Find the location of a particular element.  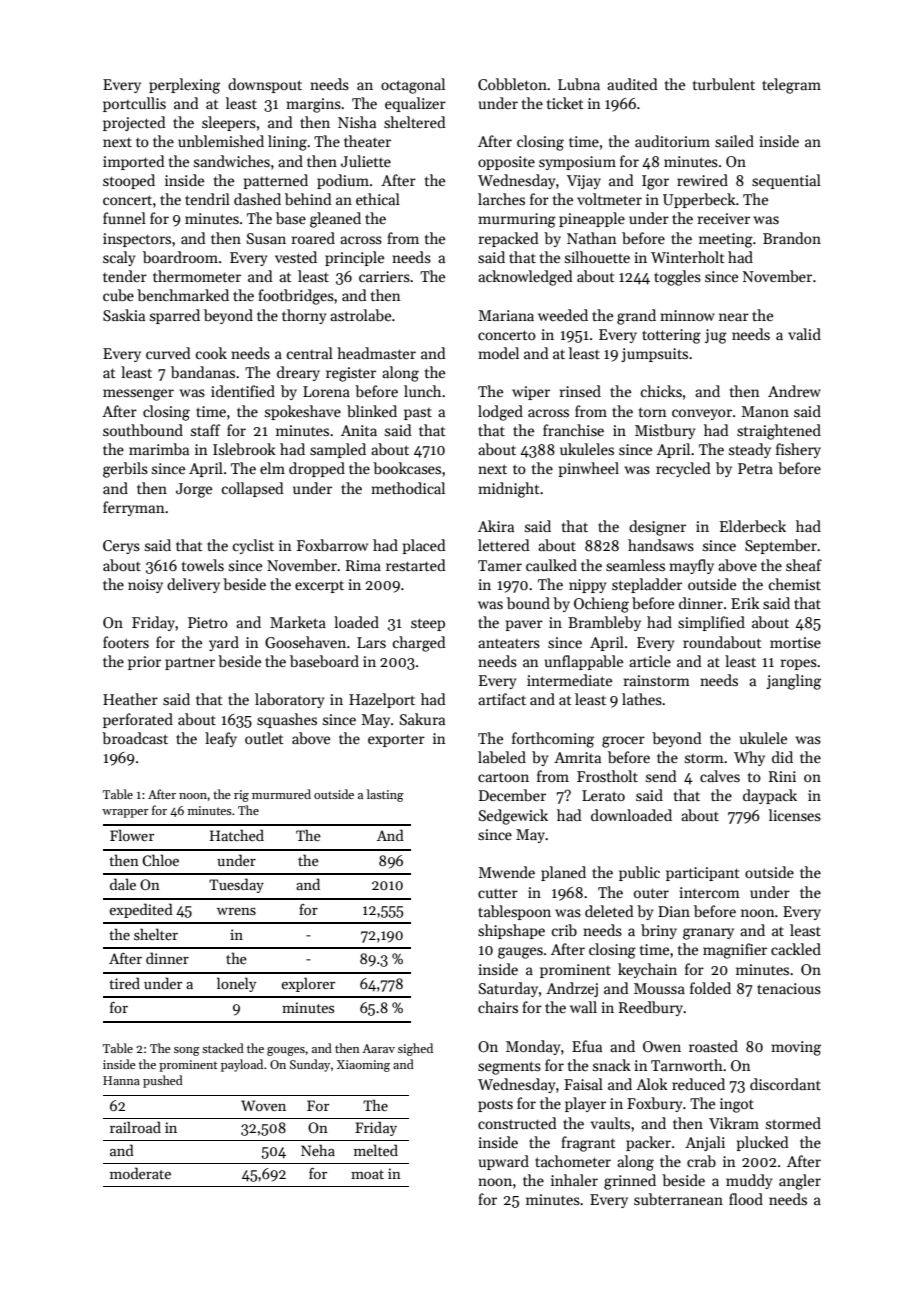

cackled is located at coordinates (796, 949).
